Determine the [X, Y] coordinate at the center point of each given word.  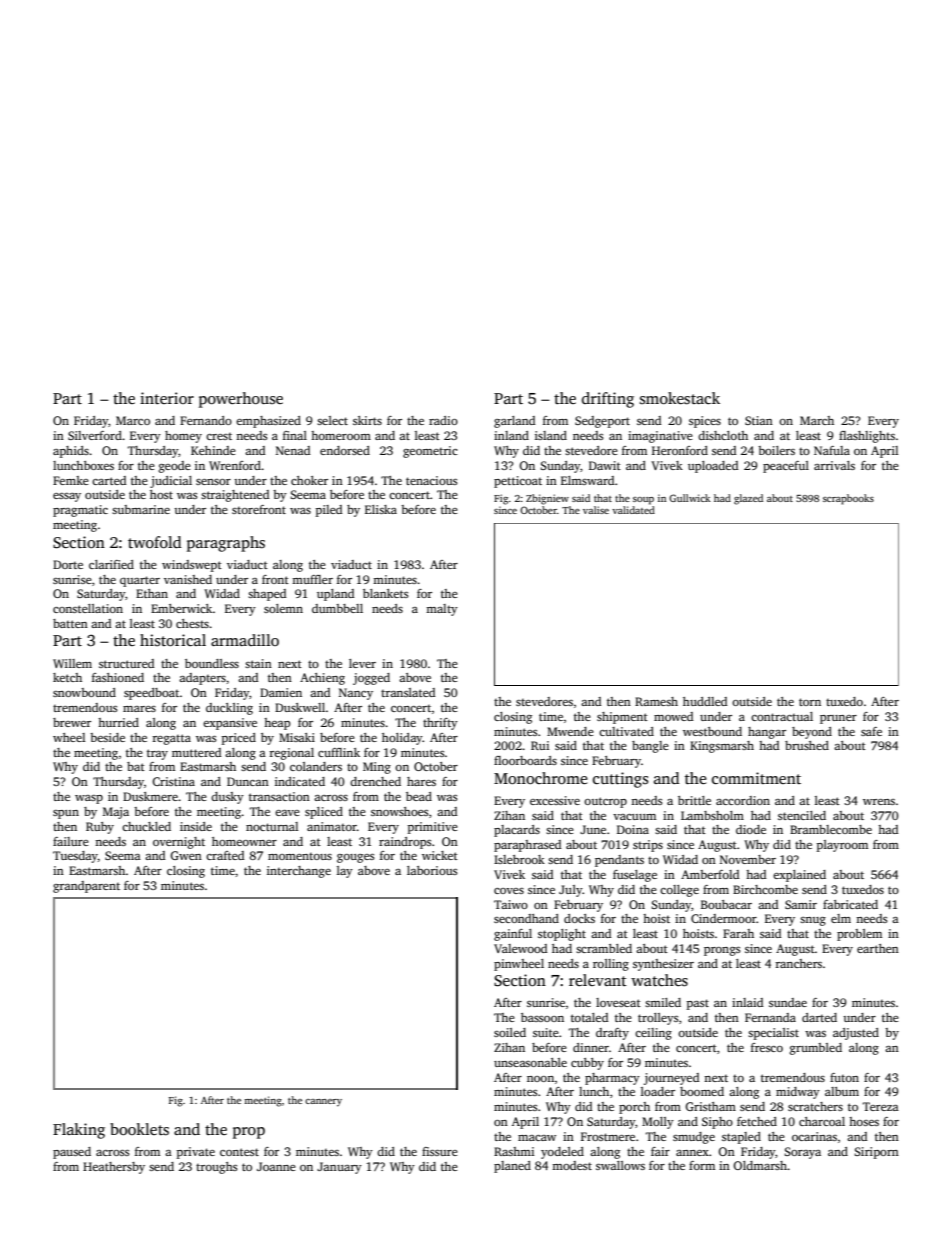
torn [810, 702]
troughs [217, 1168]
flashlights [867, 437]
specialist [773, 1034]
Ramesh [656, 701]
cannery [323, 1103]
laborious [432, 870]
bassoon [542, 1017]
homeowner [244, 841]
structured [126, 663]
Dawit [605, 465]
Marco [133, 420]
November [748, 859]
